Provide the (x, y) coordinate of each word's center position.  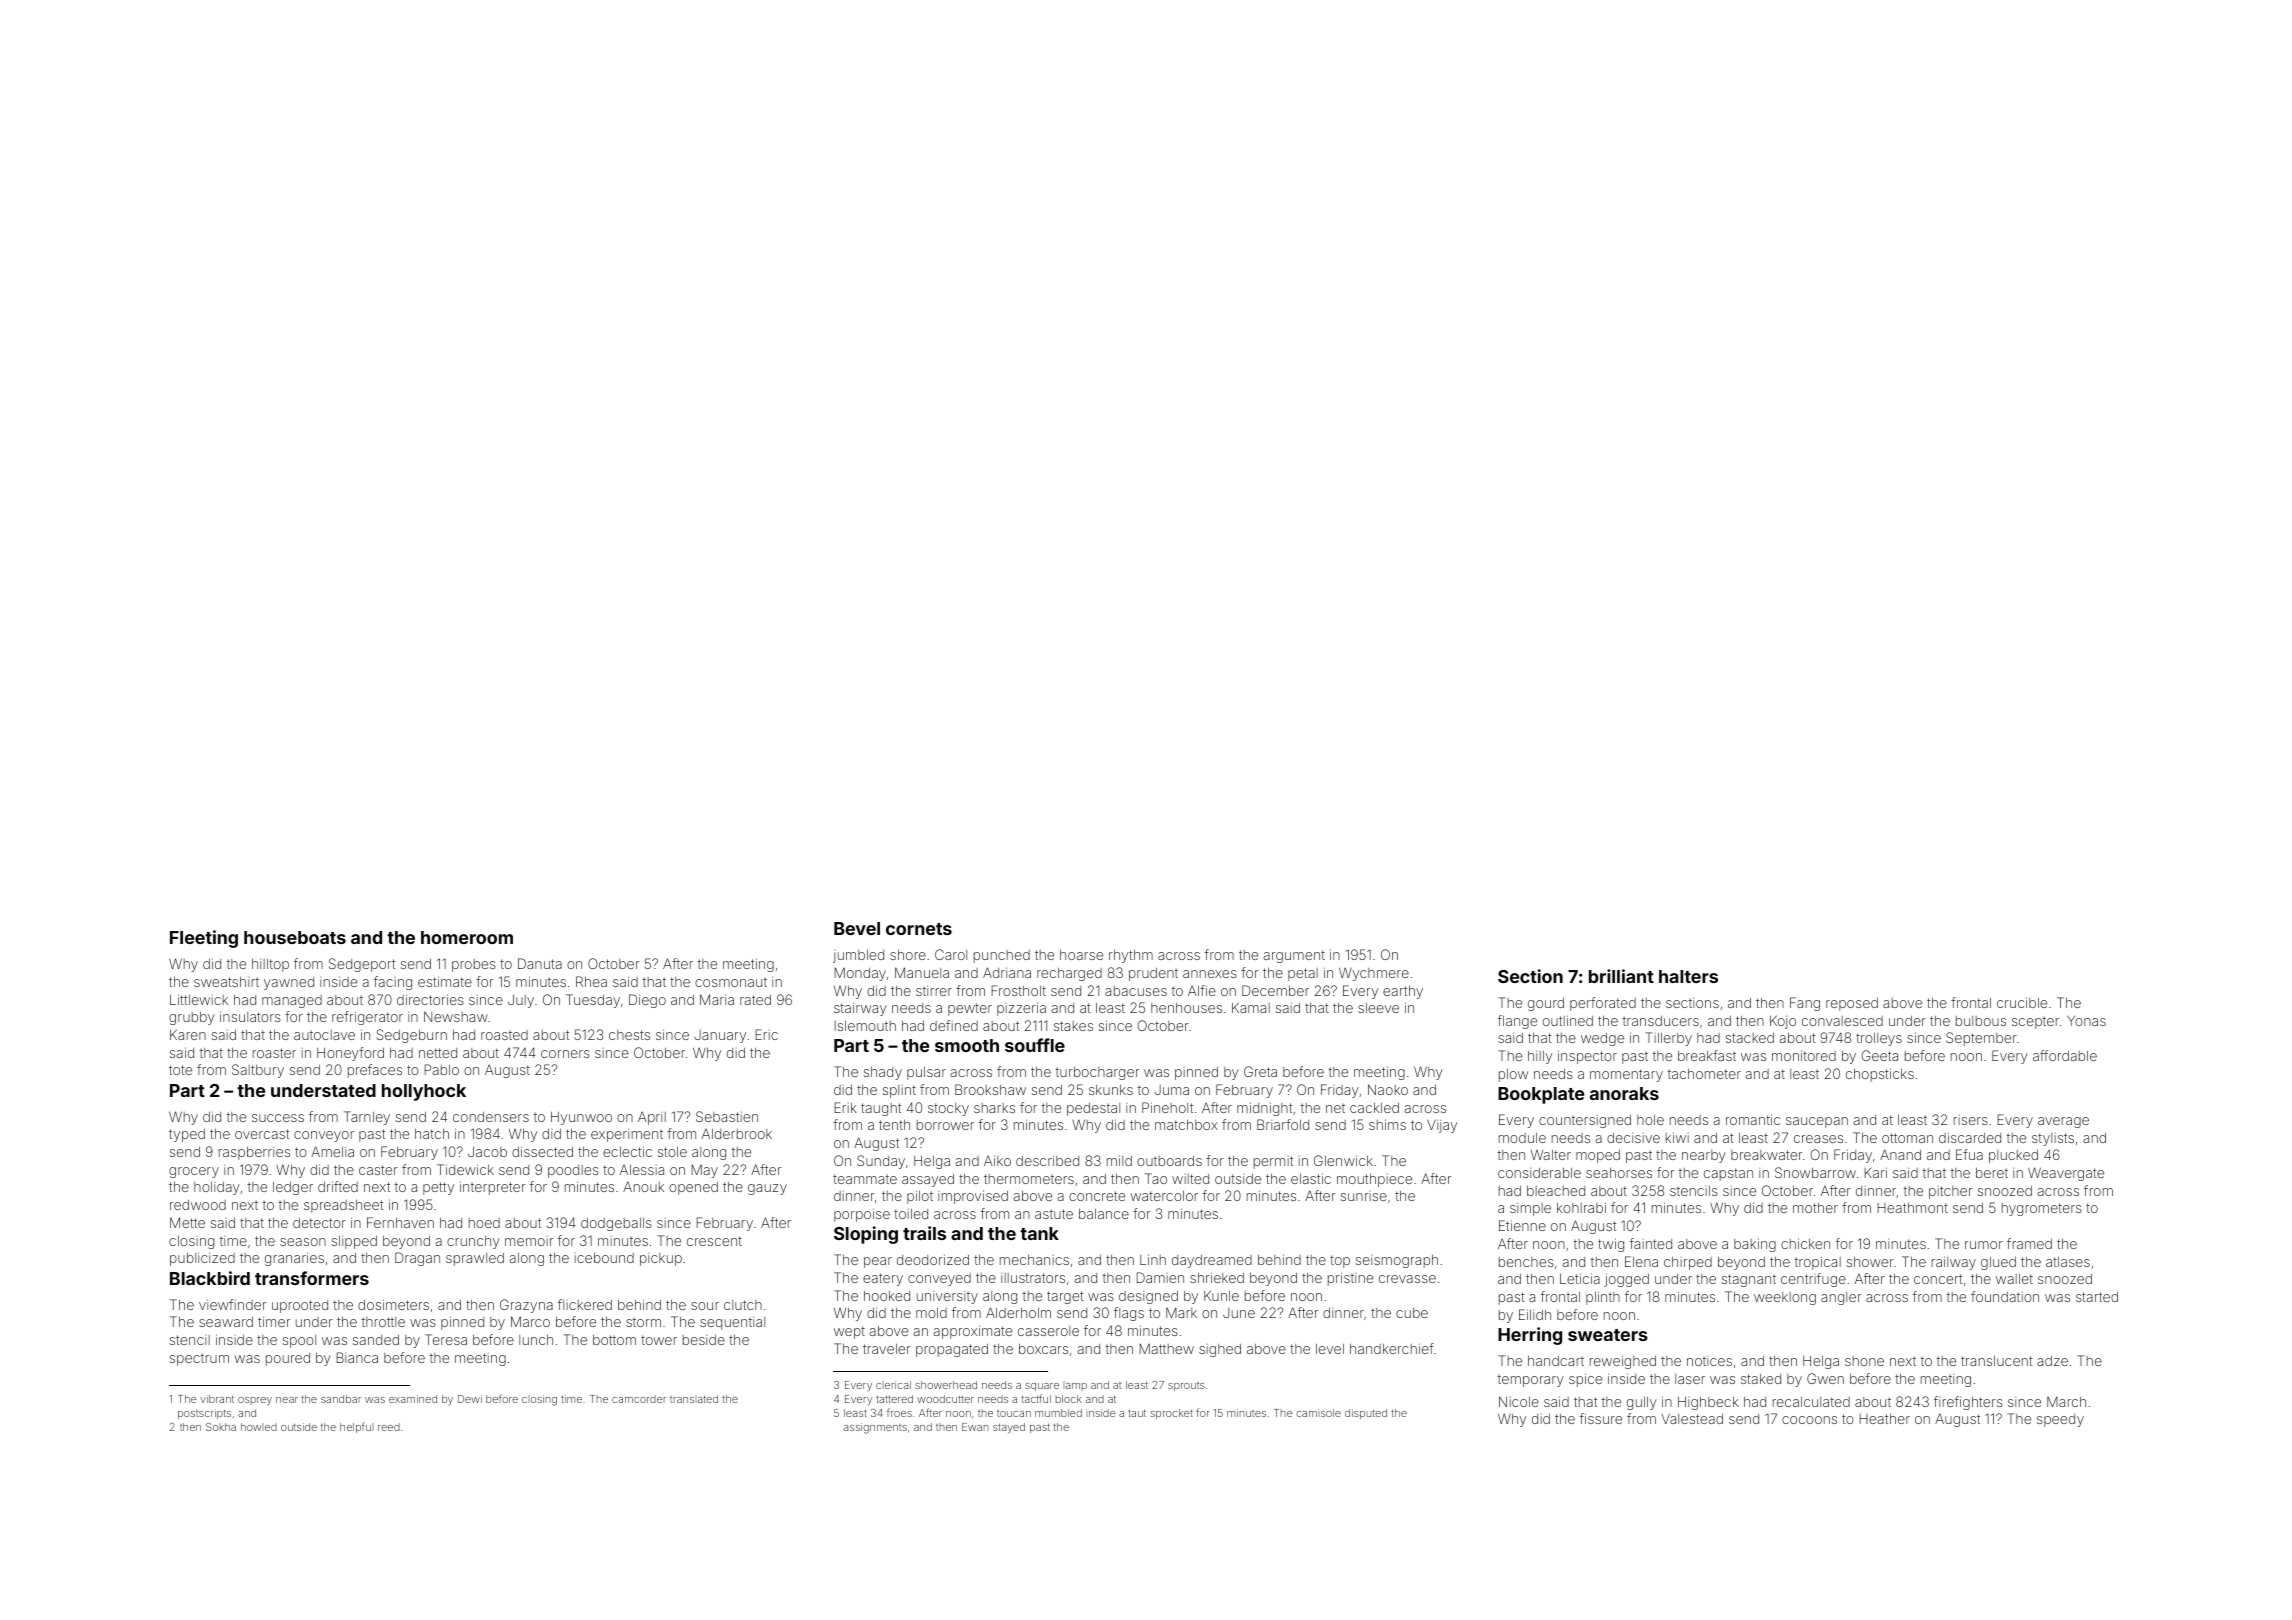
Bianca (357, 1357)
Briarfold (1283, 1124)
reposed (1852, 1004)
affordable (2065, 1055)
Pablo (441, 1069)
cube (1412, 1313)
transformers (312, 1278)
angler (1841, 1298)
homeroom (467, 937)
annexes (1210, 974)
